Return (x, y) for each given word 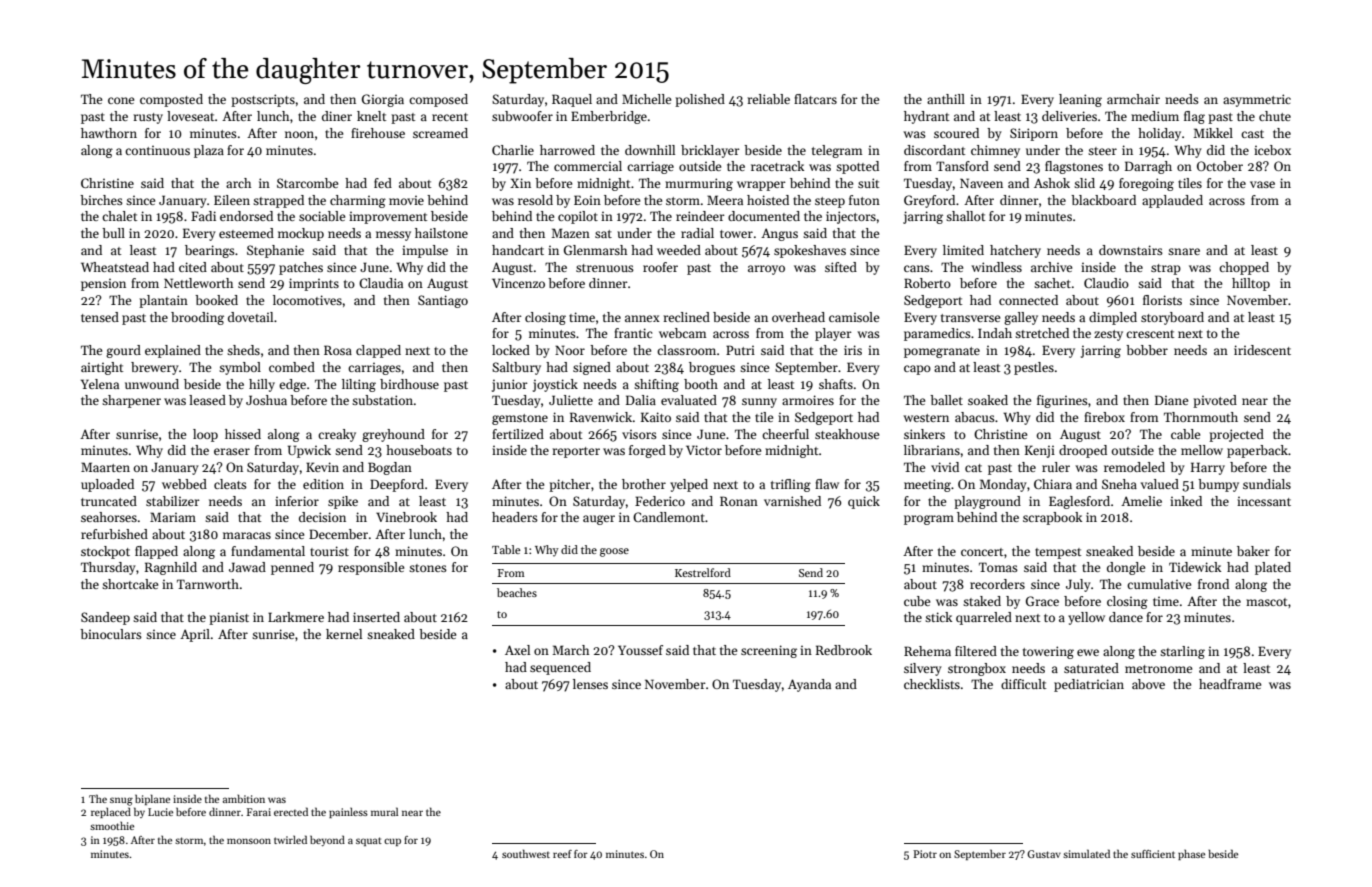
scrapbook (1052, 518)
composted (171, 100)
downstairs (1131, 250)
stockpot (105, 552)
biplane (152, 799)
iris (853, 350)
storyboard (1172, 318)
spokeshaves (810, 251)
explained (173, 351)
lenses (590, 684)
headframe (1230, 684)
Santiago (443, 301)
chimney (995, 151)
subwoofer (522, 116)
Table (506, 549)
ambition (244, 798)
